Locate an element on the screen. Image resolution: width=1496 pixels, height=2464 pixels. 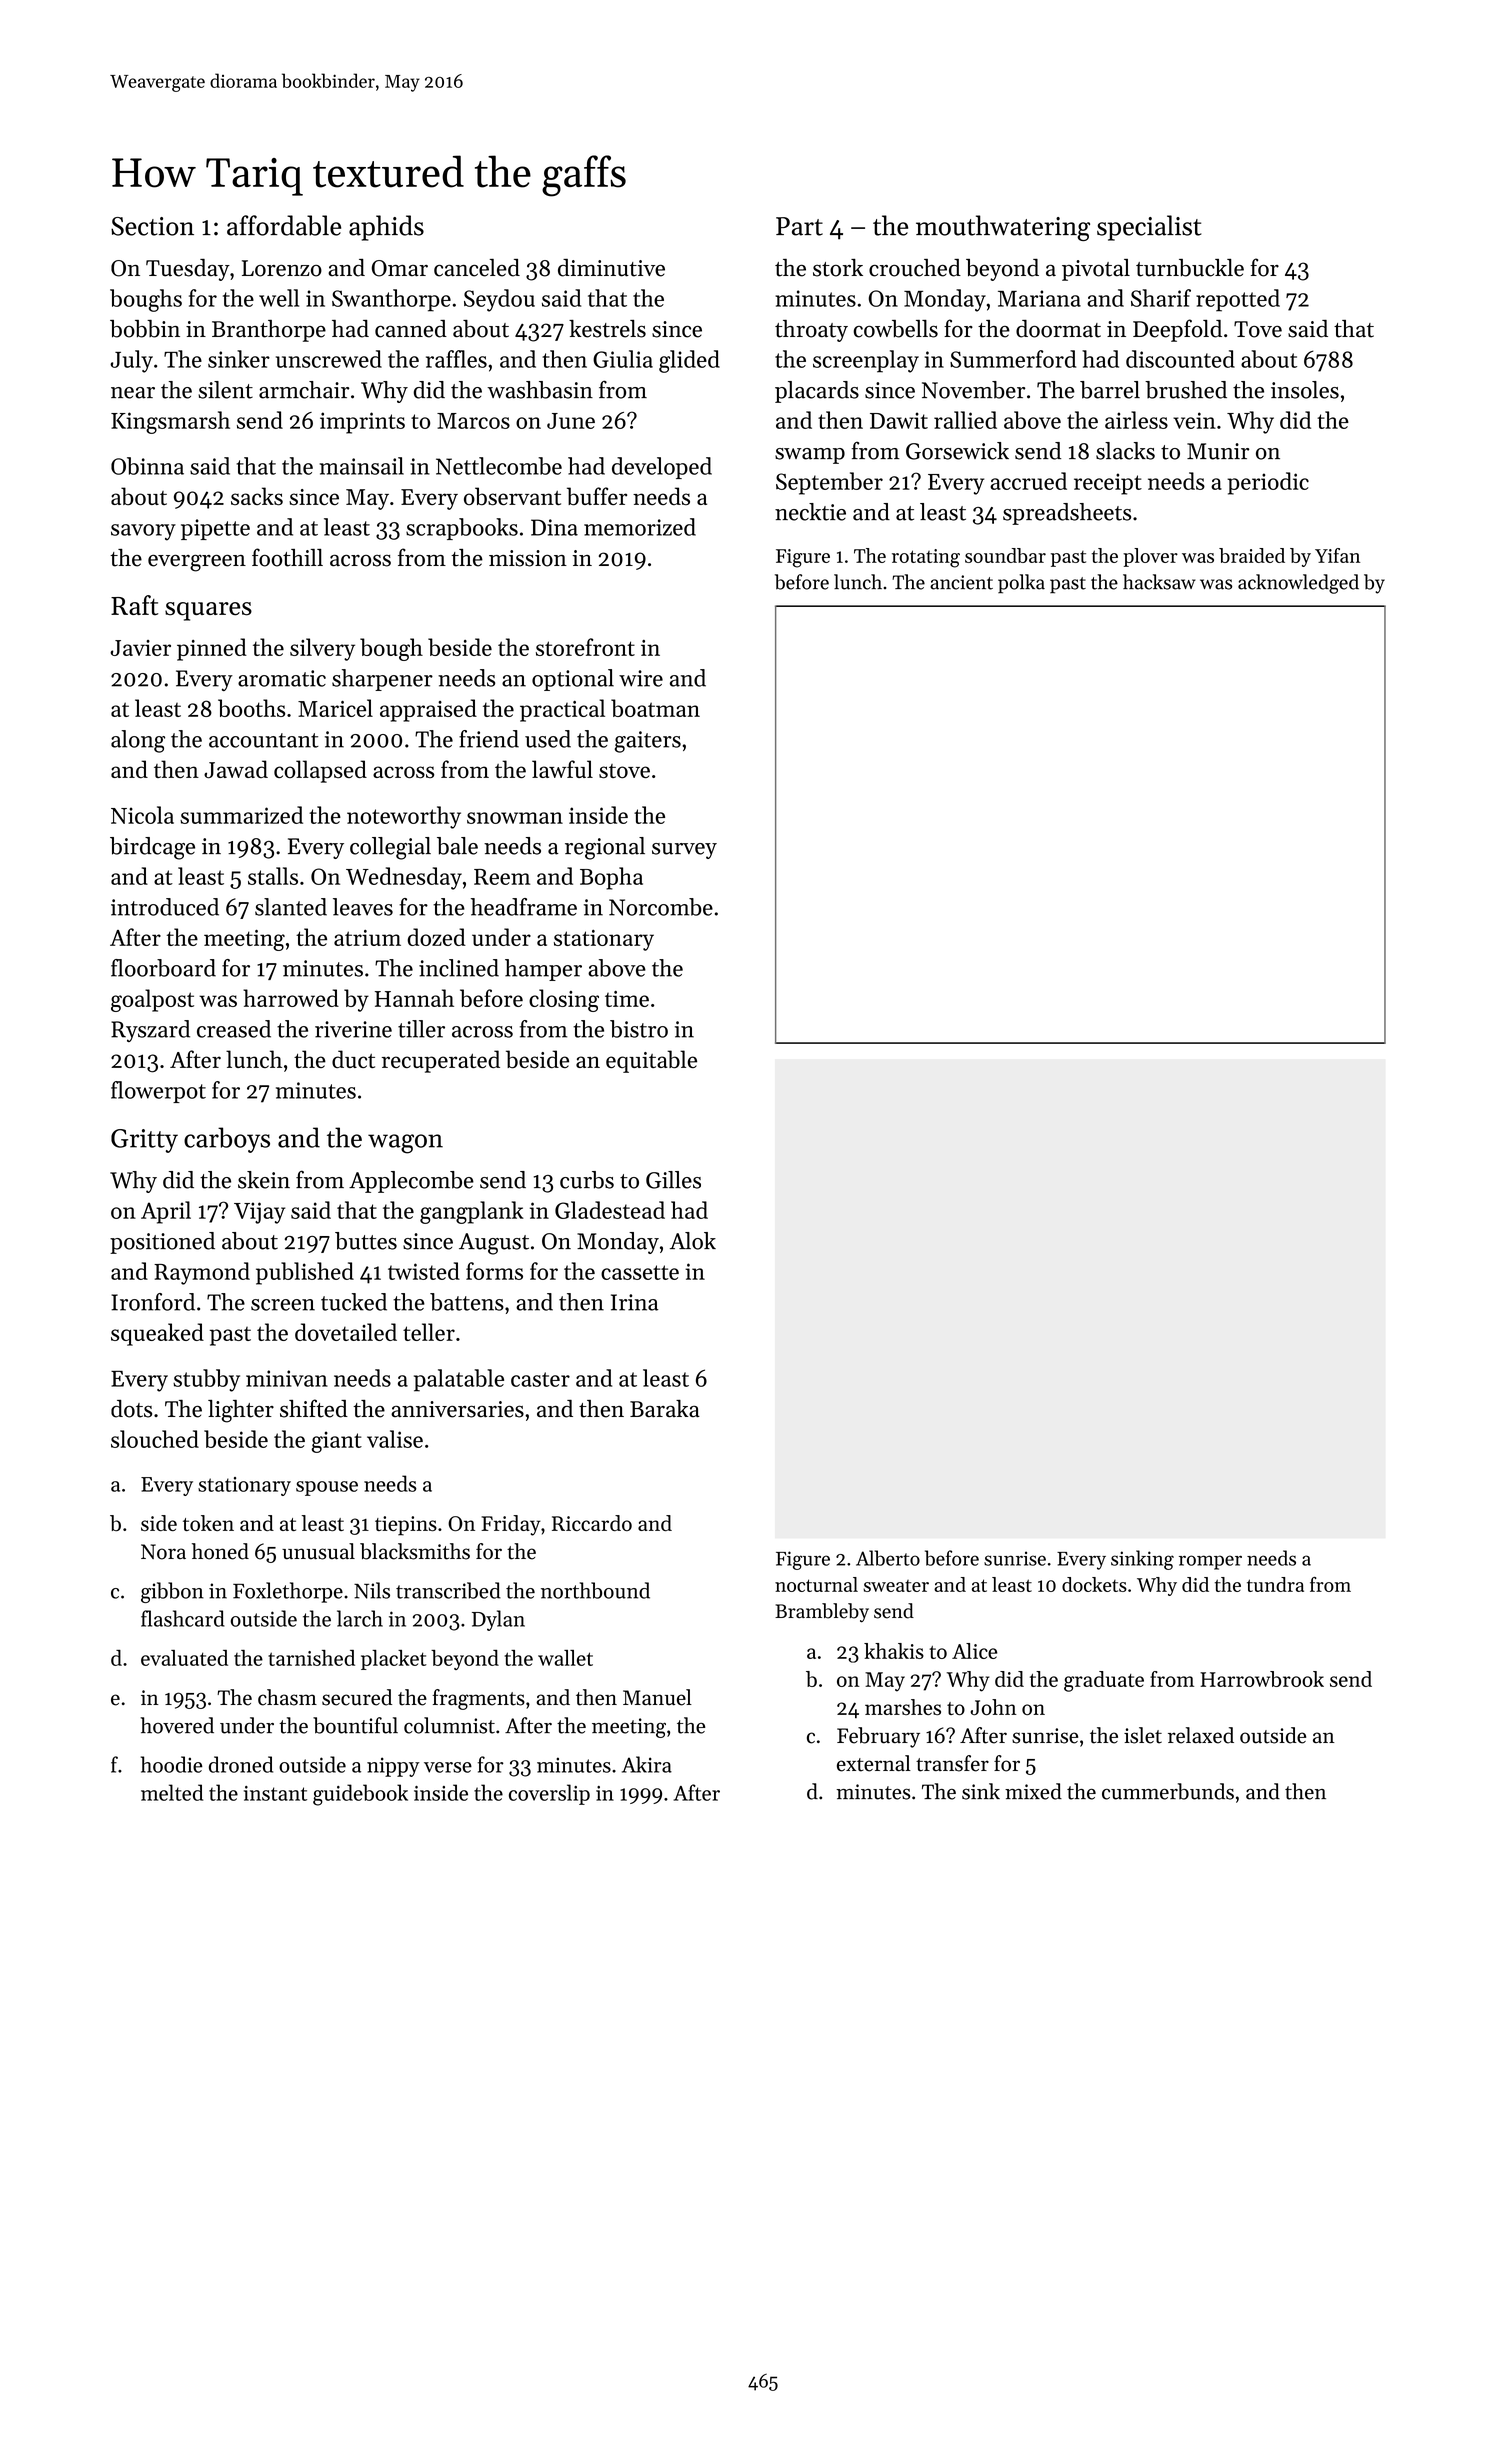
Part is located at coordinates (799, 226).
